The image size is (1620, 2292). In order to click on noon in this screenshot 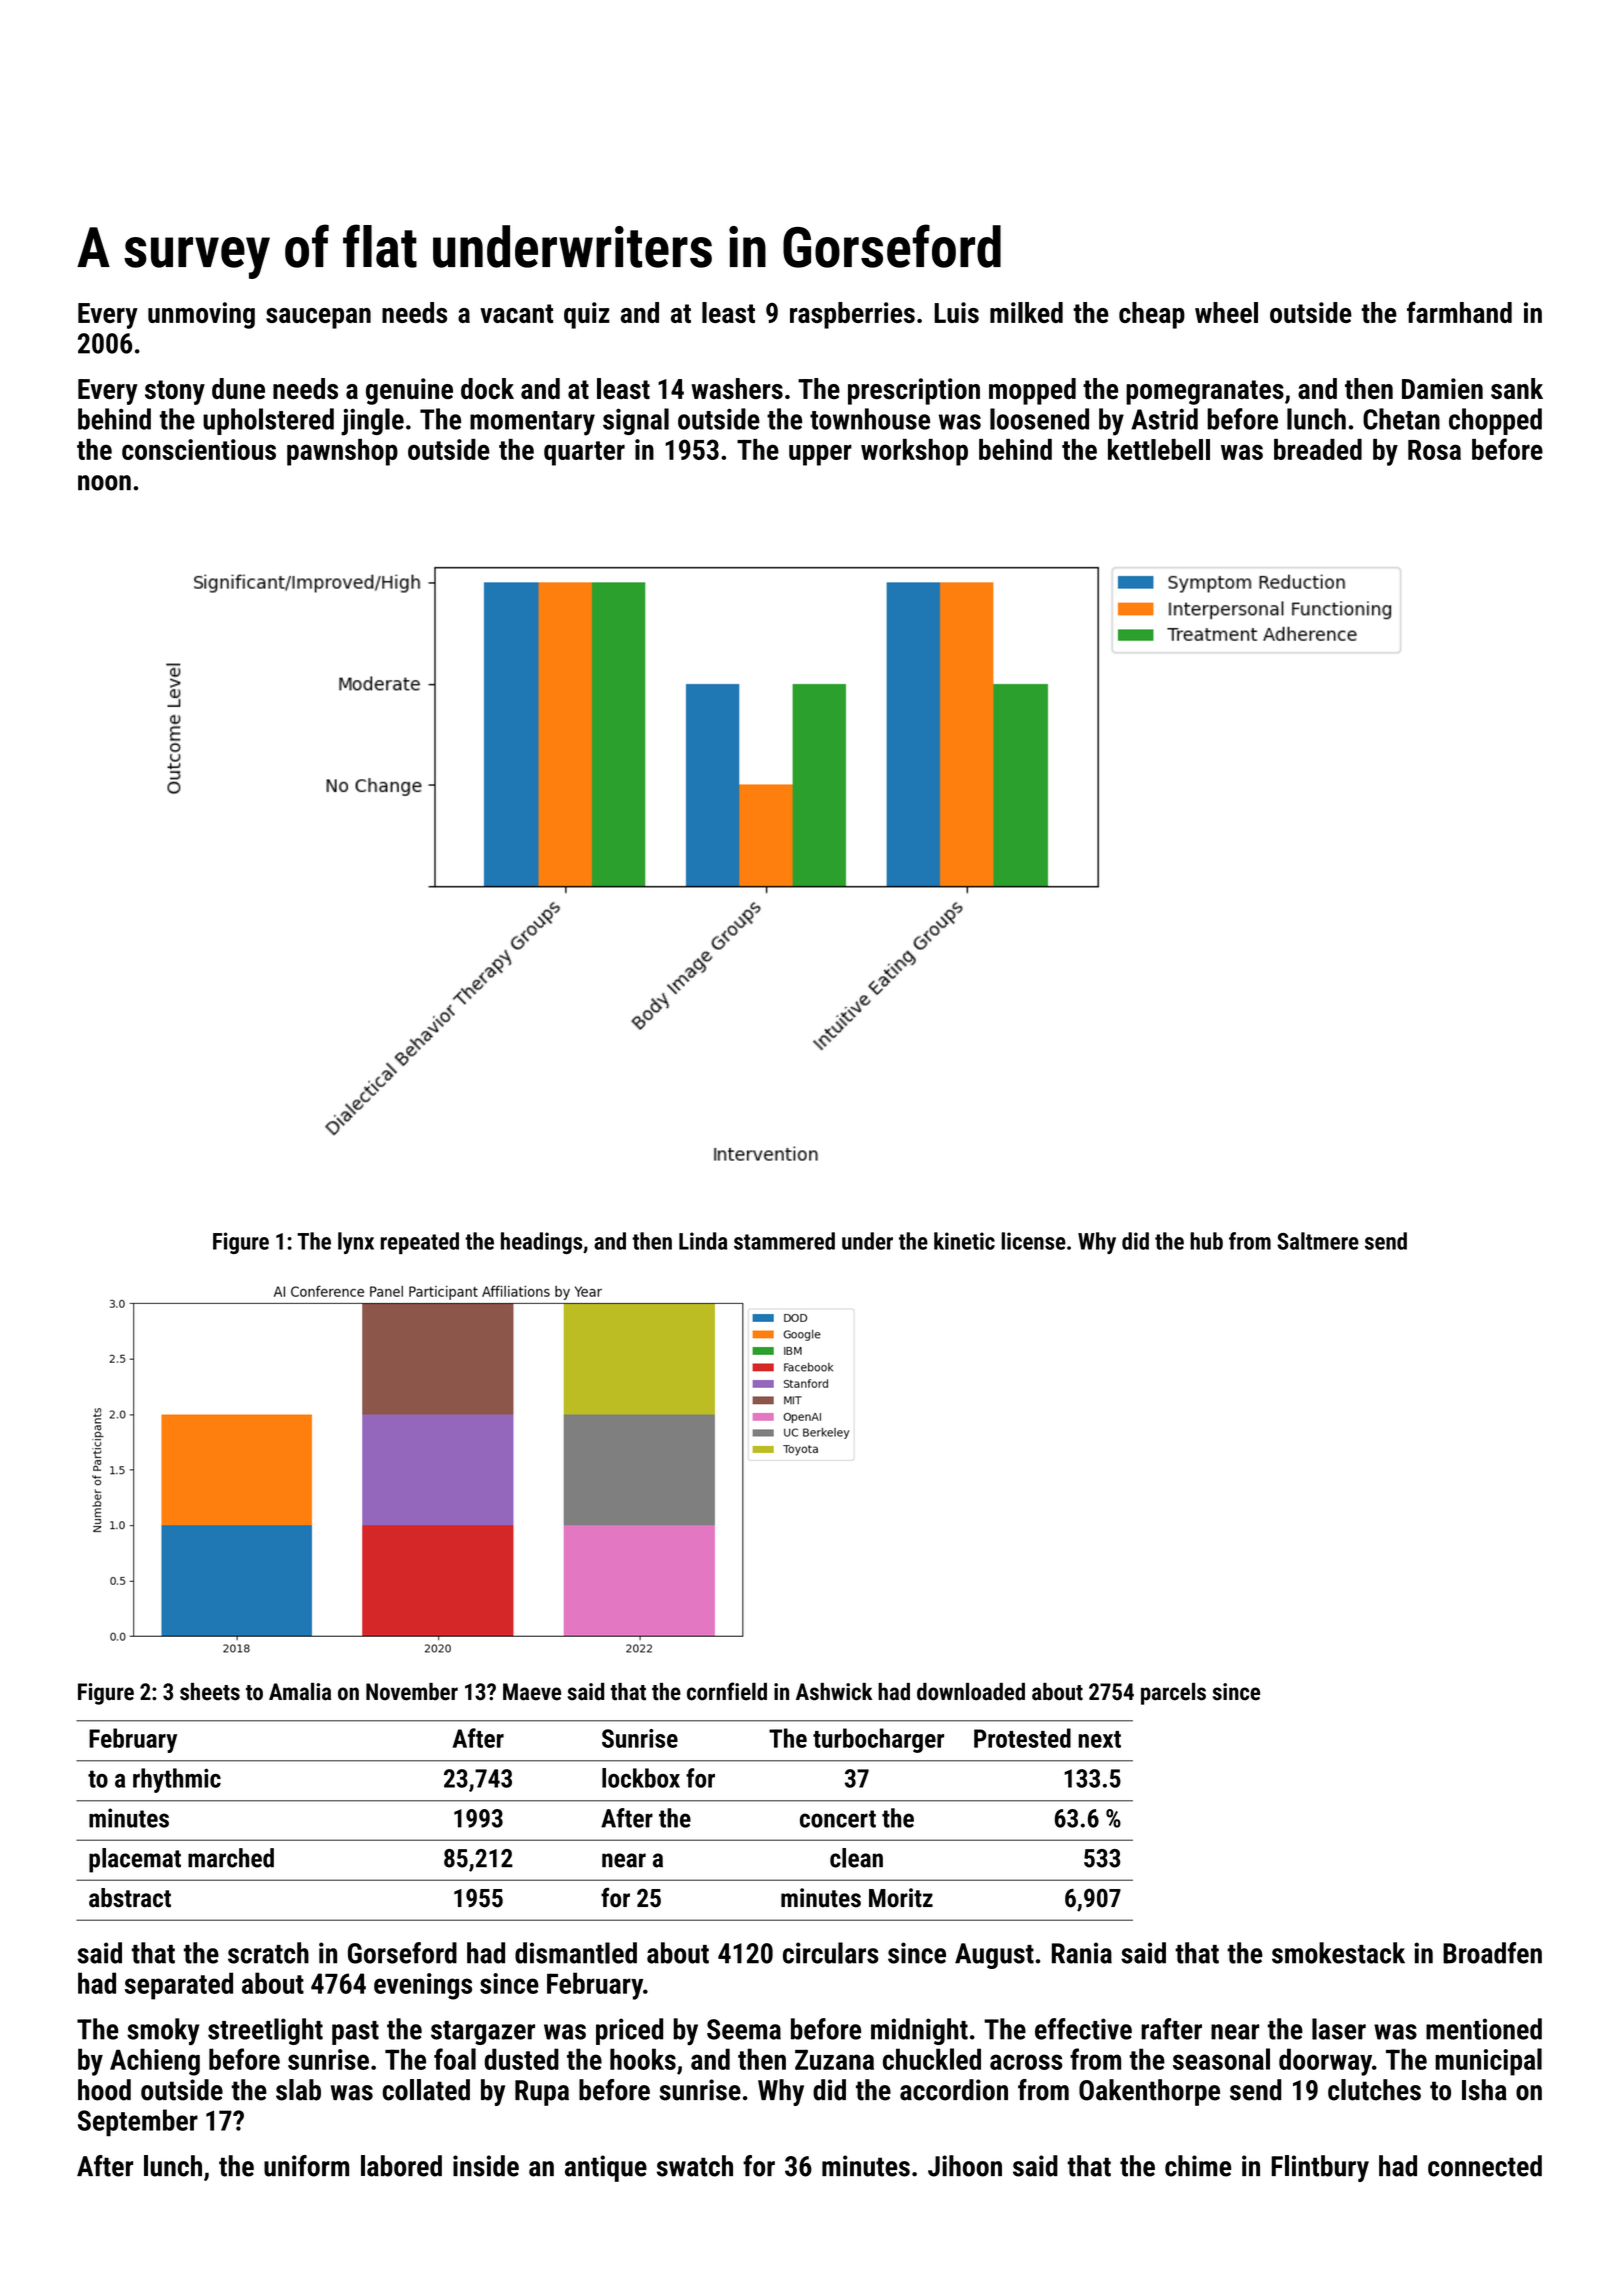, I will do `click(104, 483)`.
